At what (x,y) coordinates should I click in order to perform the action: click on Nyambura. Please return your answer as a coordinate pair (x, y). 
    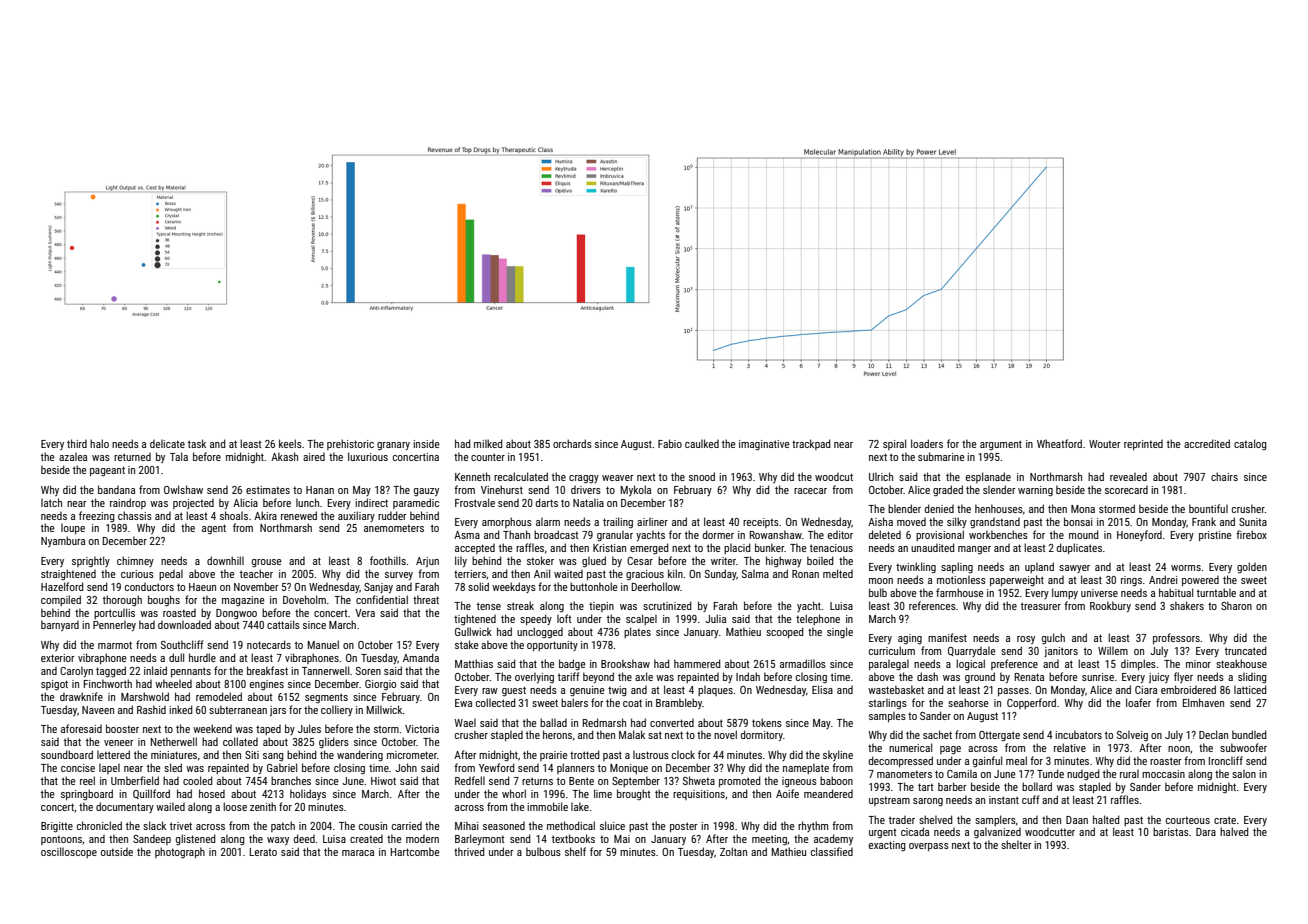
    Looking at the image, I should click on (63, 541).
